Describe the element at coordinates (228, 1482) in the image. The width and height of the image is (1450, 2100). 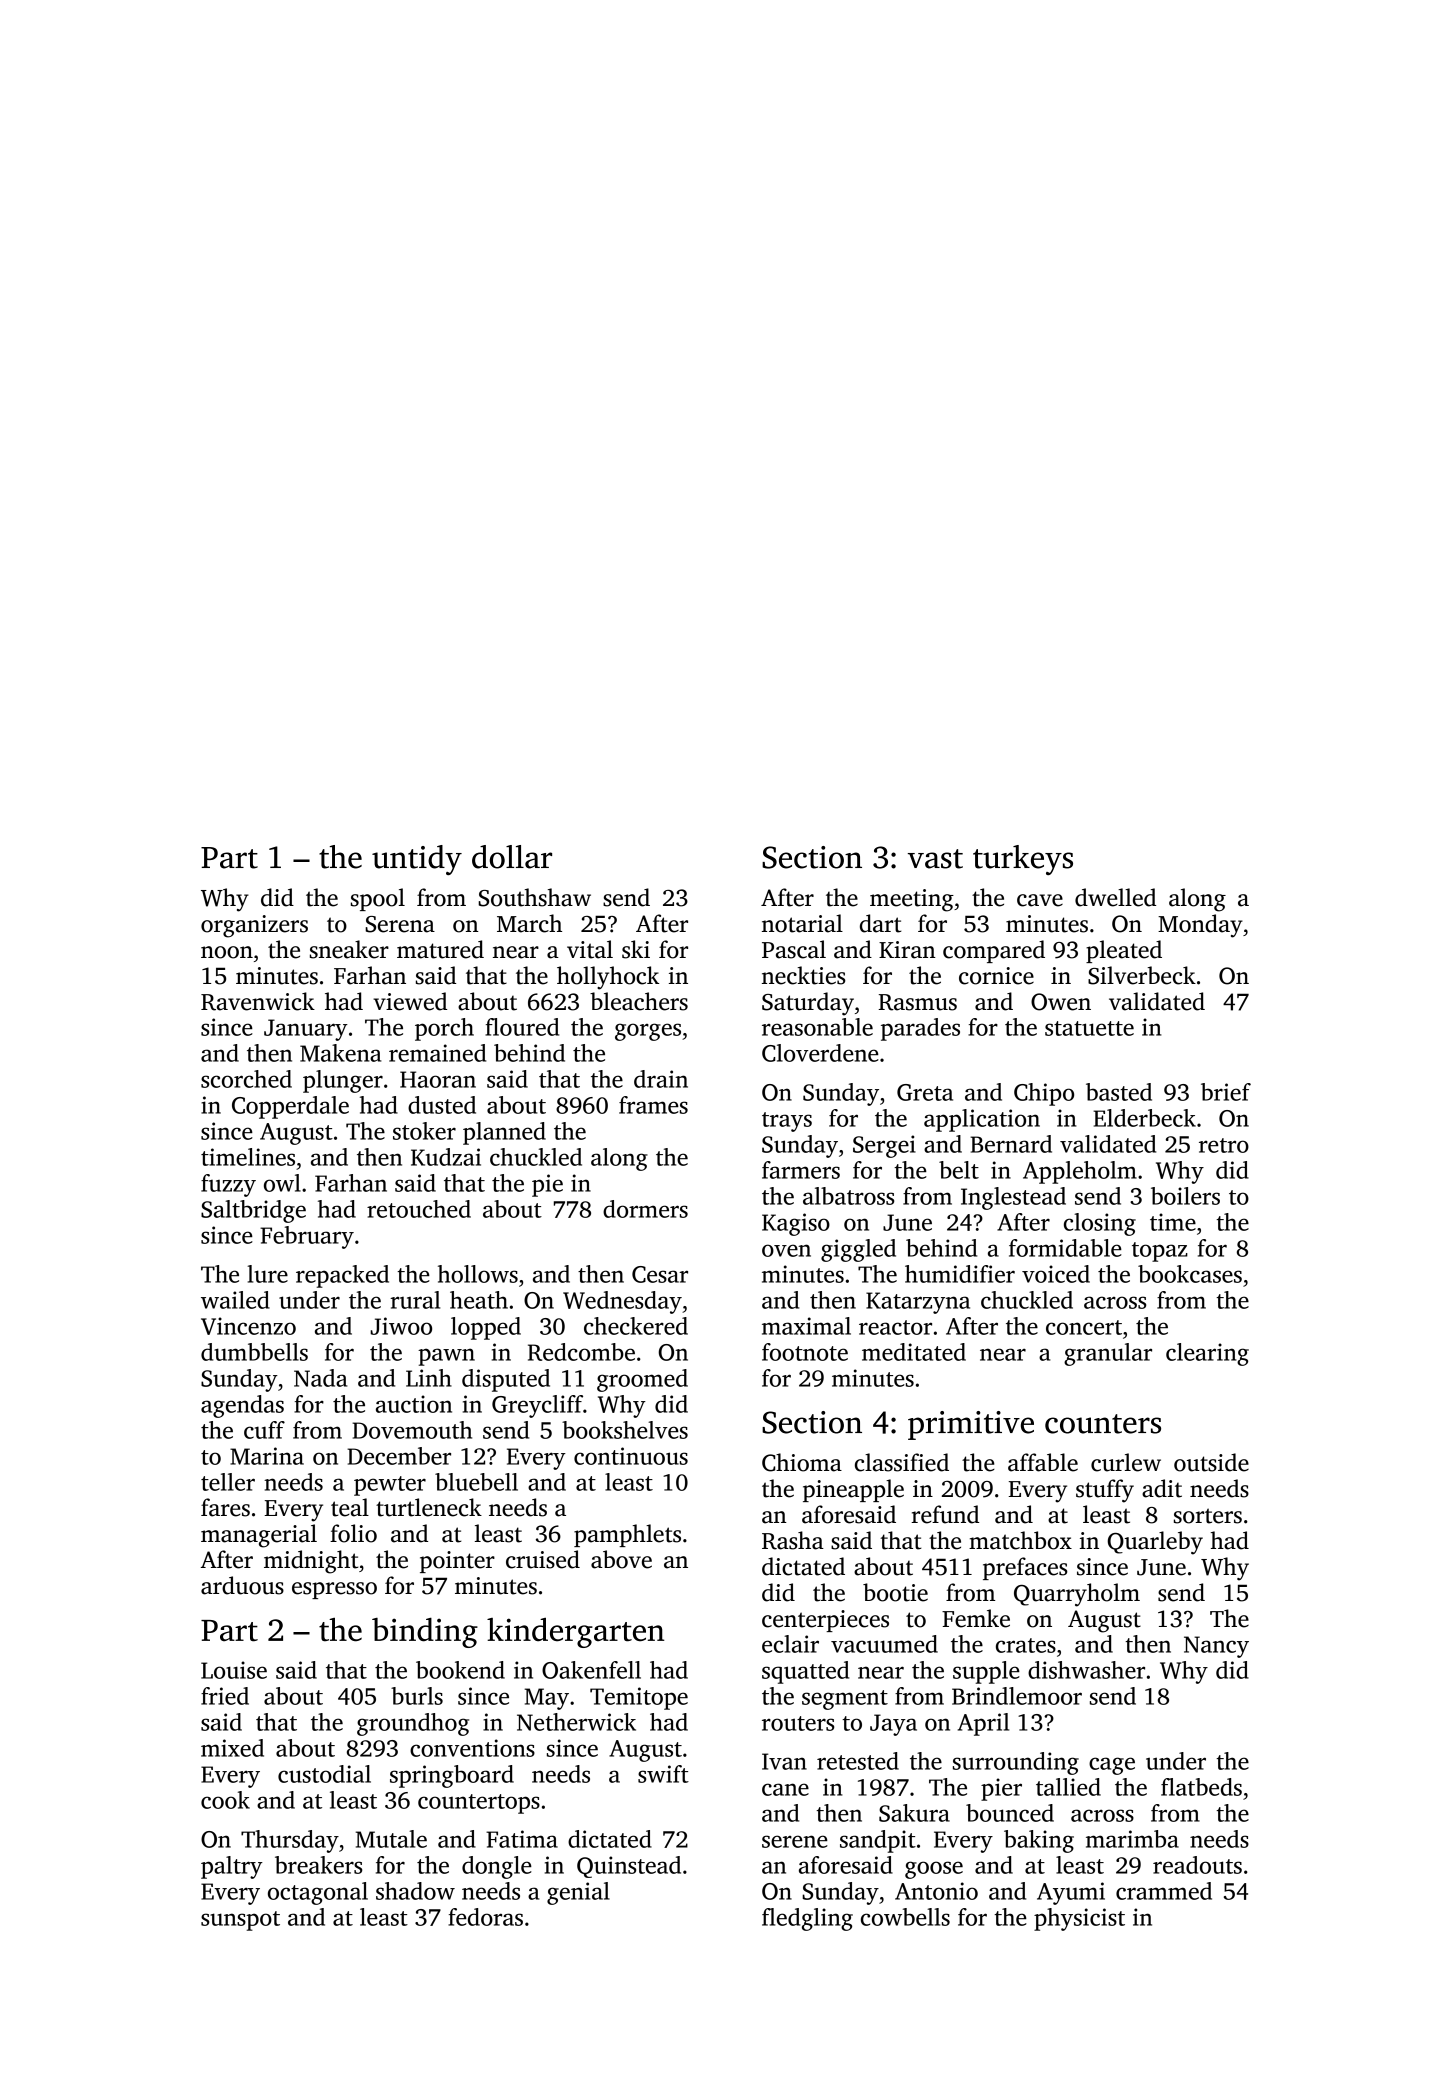
I see `teller` at that location.
